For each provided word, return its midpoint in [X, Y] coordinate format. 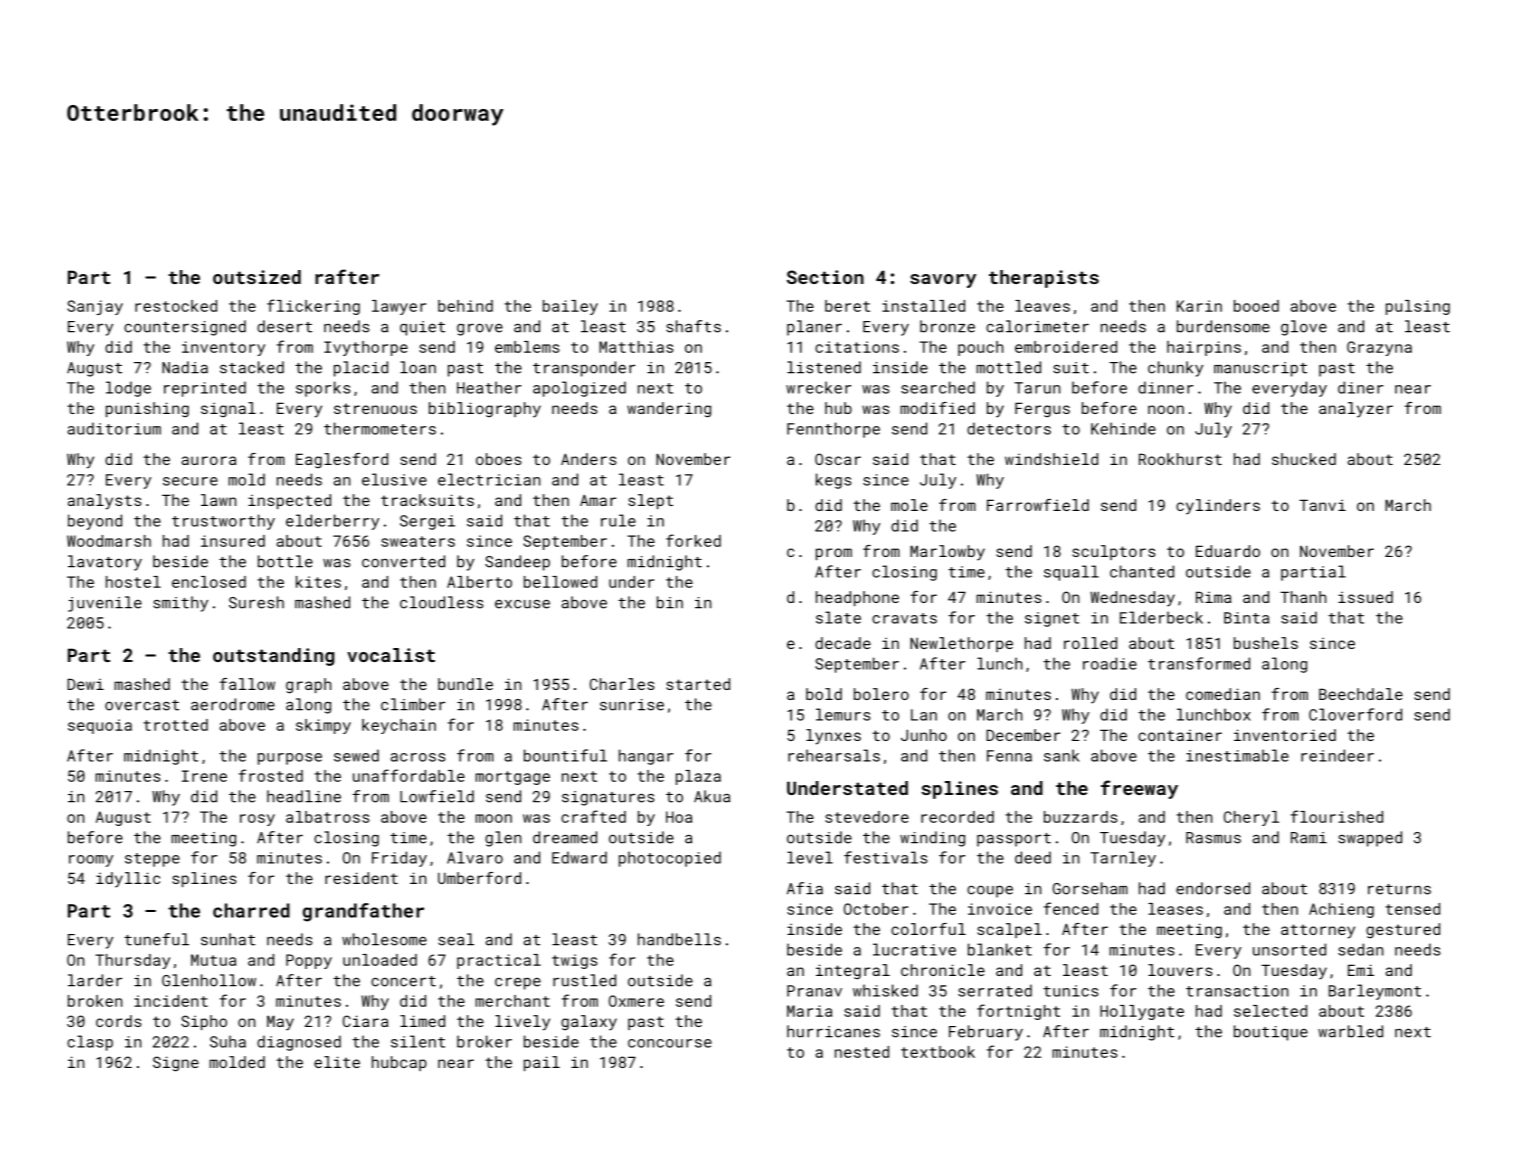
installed [923, 306]
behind [465, 306]
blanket [1000, 949]
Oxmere [636, 1001]
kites [318, 582]
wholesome [384, 939]
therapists [1044, 279]
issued [1365, 597]
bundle [465, 684]
